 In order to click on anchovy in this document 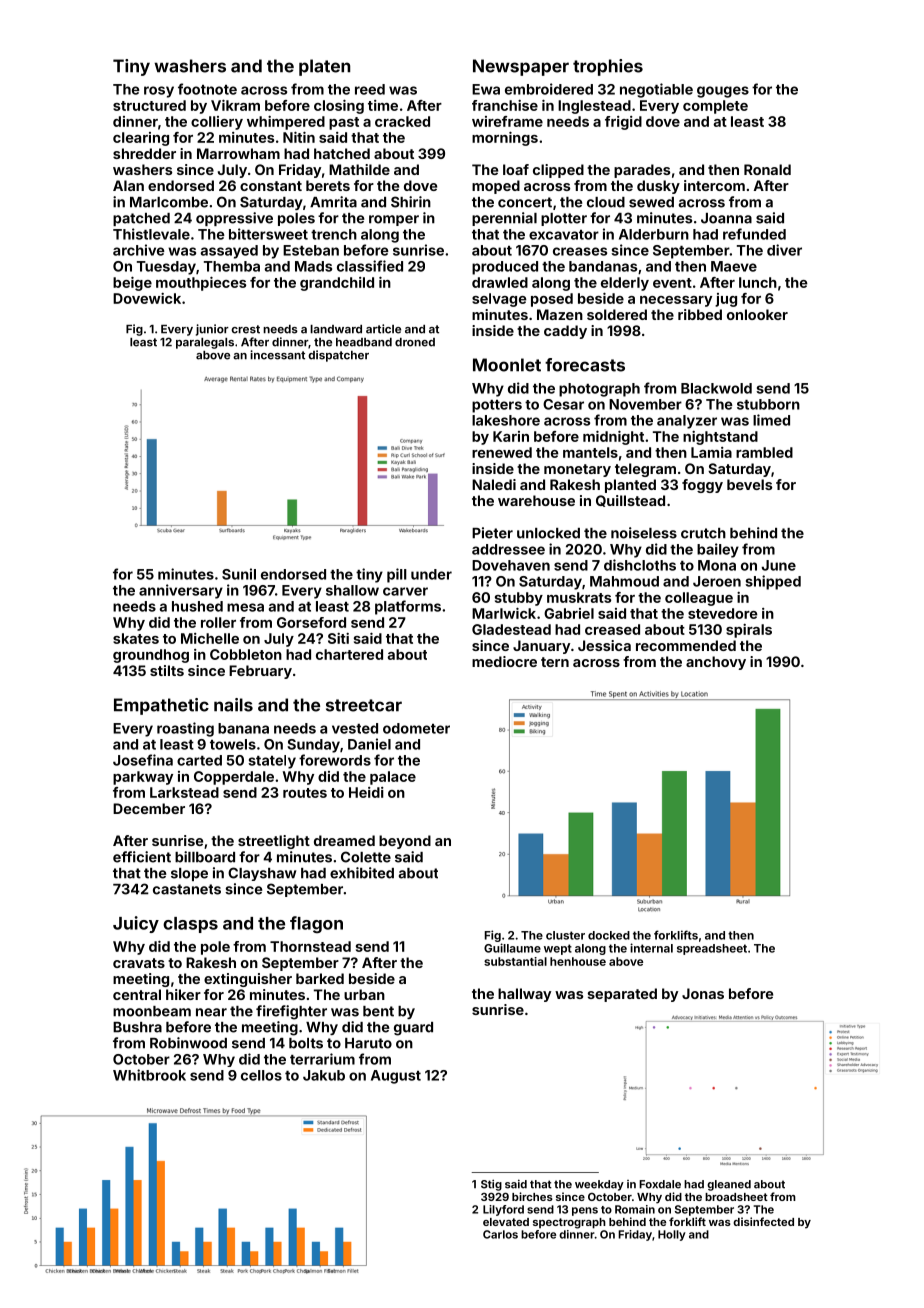, I will do `click(716, 663)`.
